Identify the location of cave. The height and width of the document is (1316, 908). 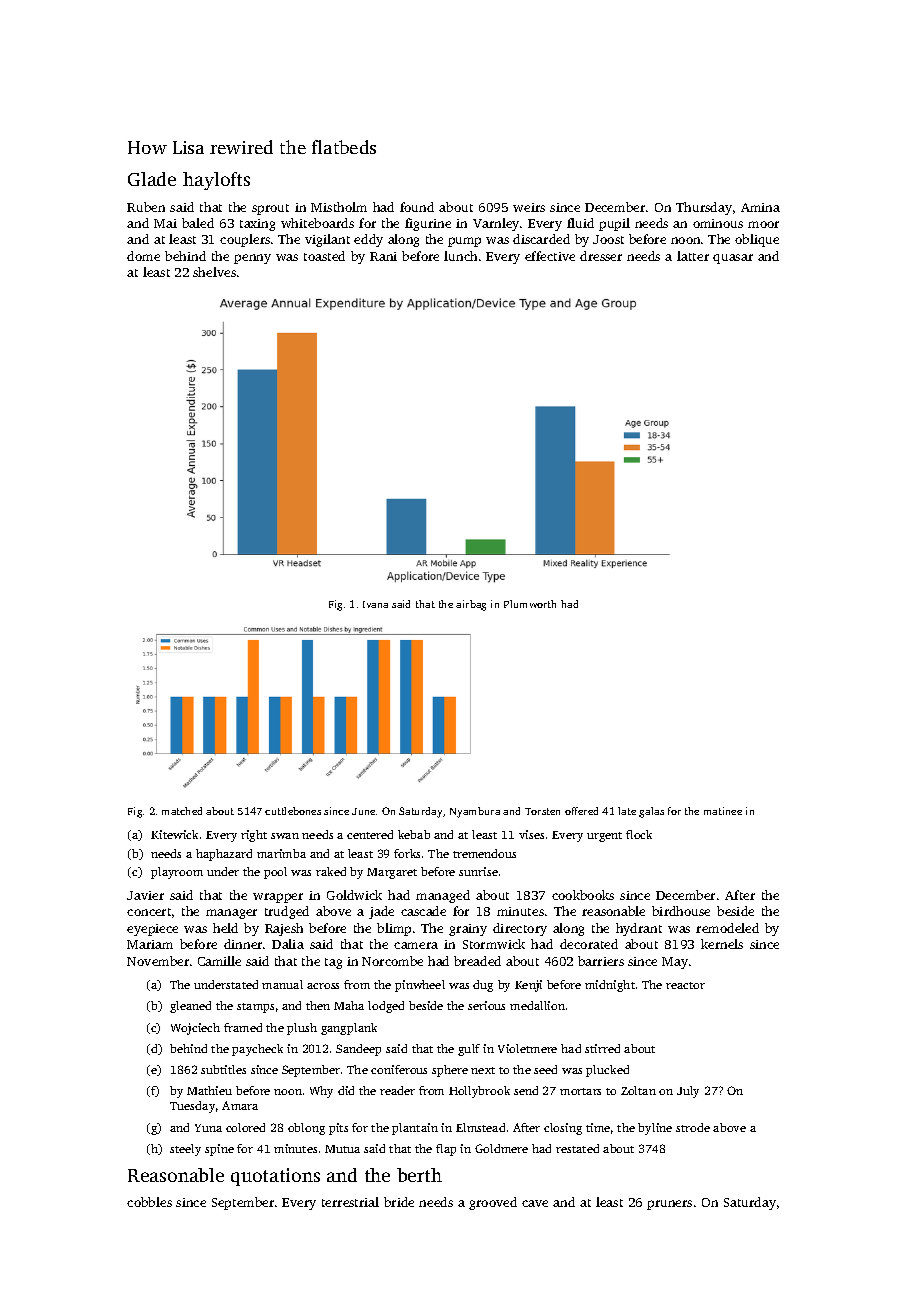
(535, 1203).
